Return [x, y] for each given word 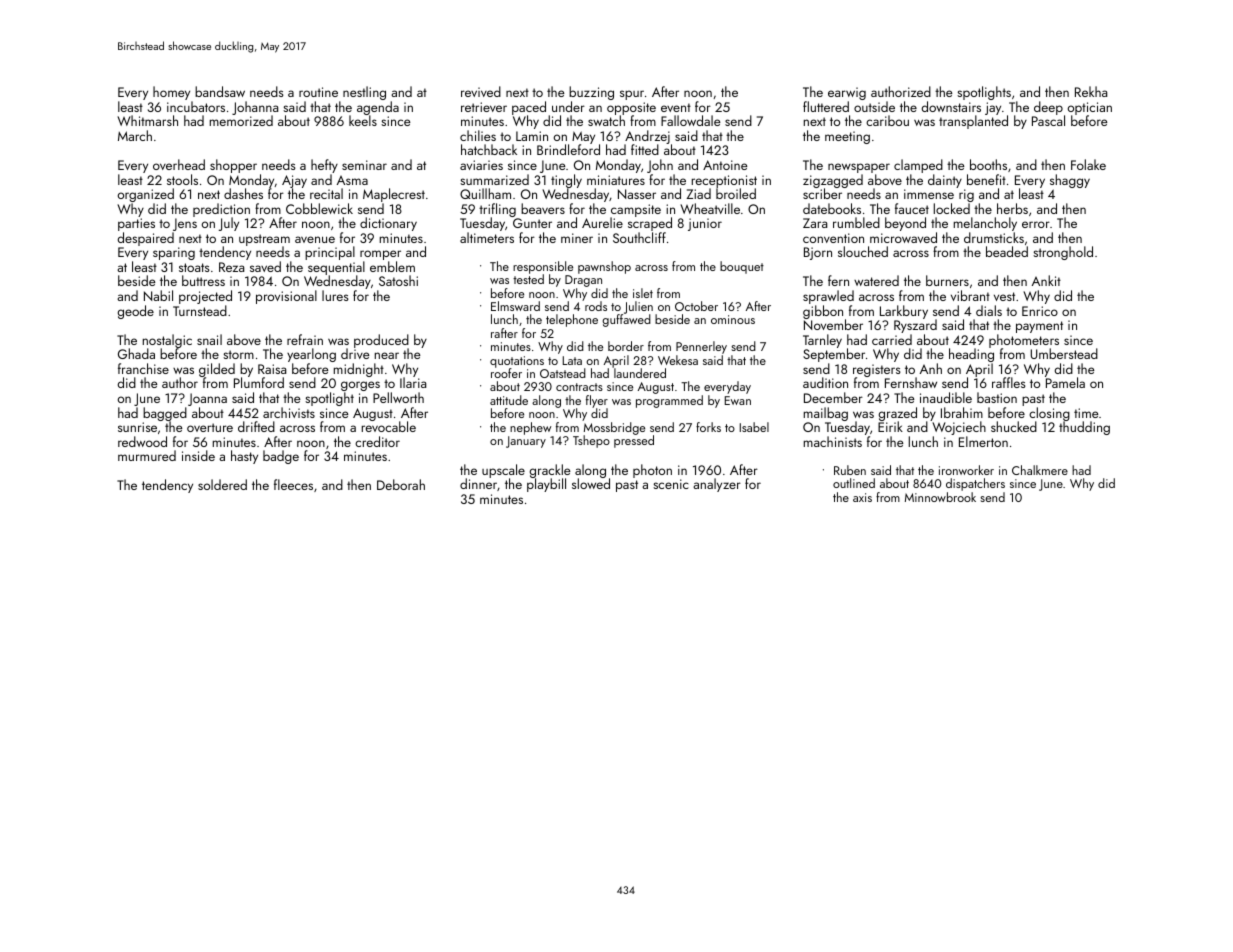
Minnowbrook [940, 497]
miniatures [616, 180]
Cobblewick [319, 208]
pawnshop [604, 267]
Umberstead [1064, 353]
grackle [550, 471]
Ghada [136, 353]
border [626, 346]
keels [363, 121]
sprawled [828, 297]
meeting [847, 137]
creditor [377, 441]
